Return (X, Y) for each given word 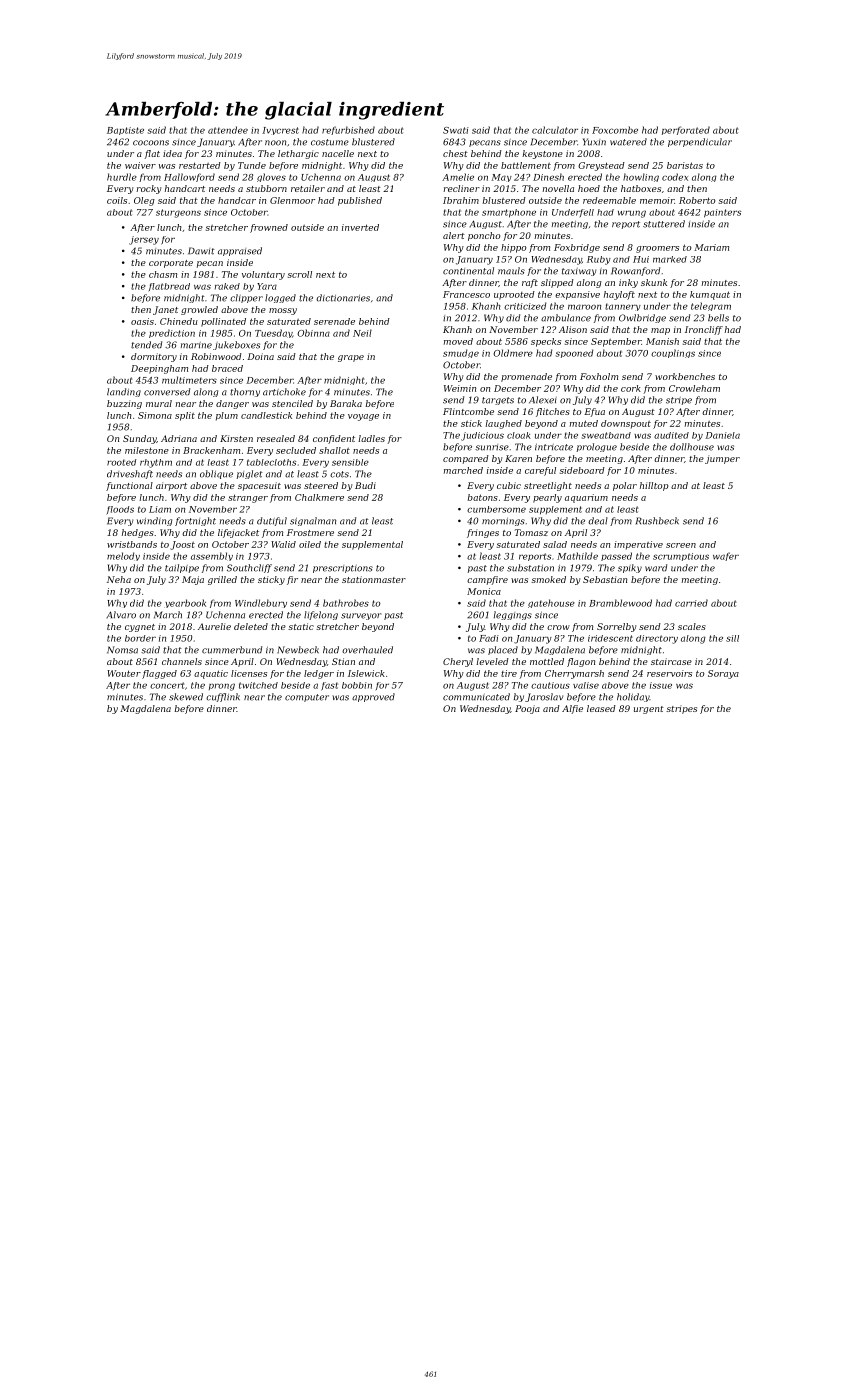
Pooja (527, 709)
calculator (555, 130)
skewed (186, 697)
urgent (649, 710)
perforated (686, 130)
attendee (228, 130)
